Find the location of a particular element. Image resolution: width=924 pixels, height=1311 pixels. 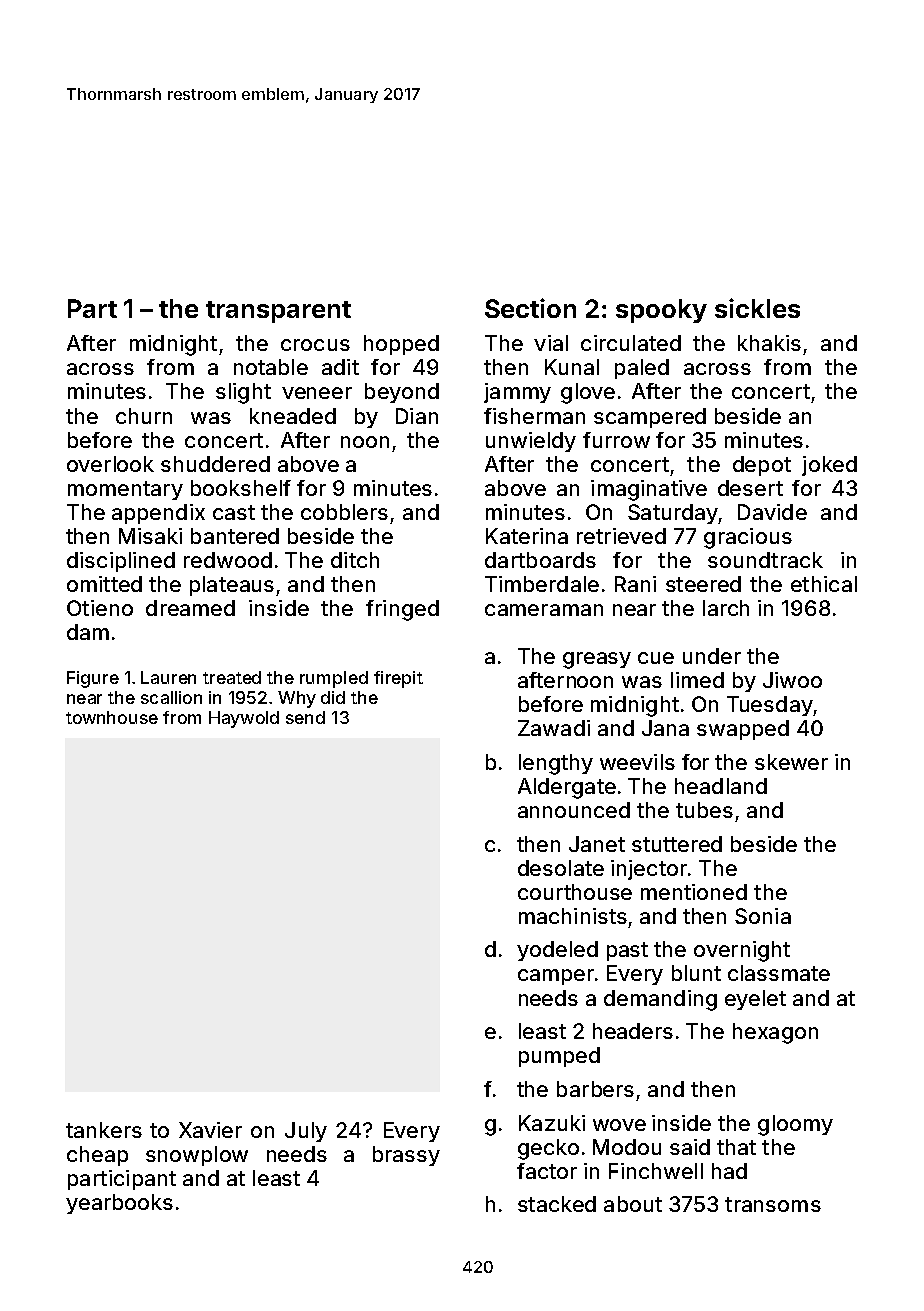

Otieno is located at coordinates (100, 608).
